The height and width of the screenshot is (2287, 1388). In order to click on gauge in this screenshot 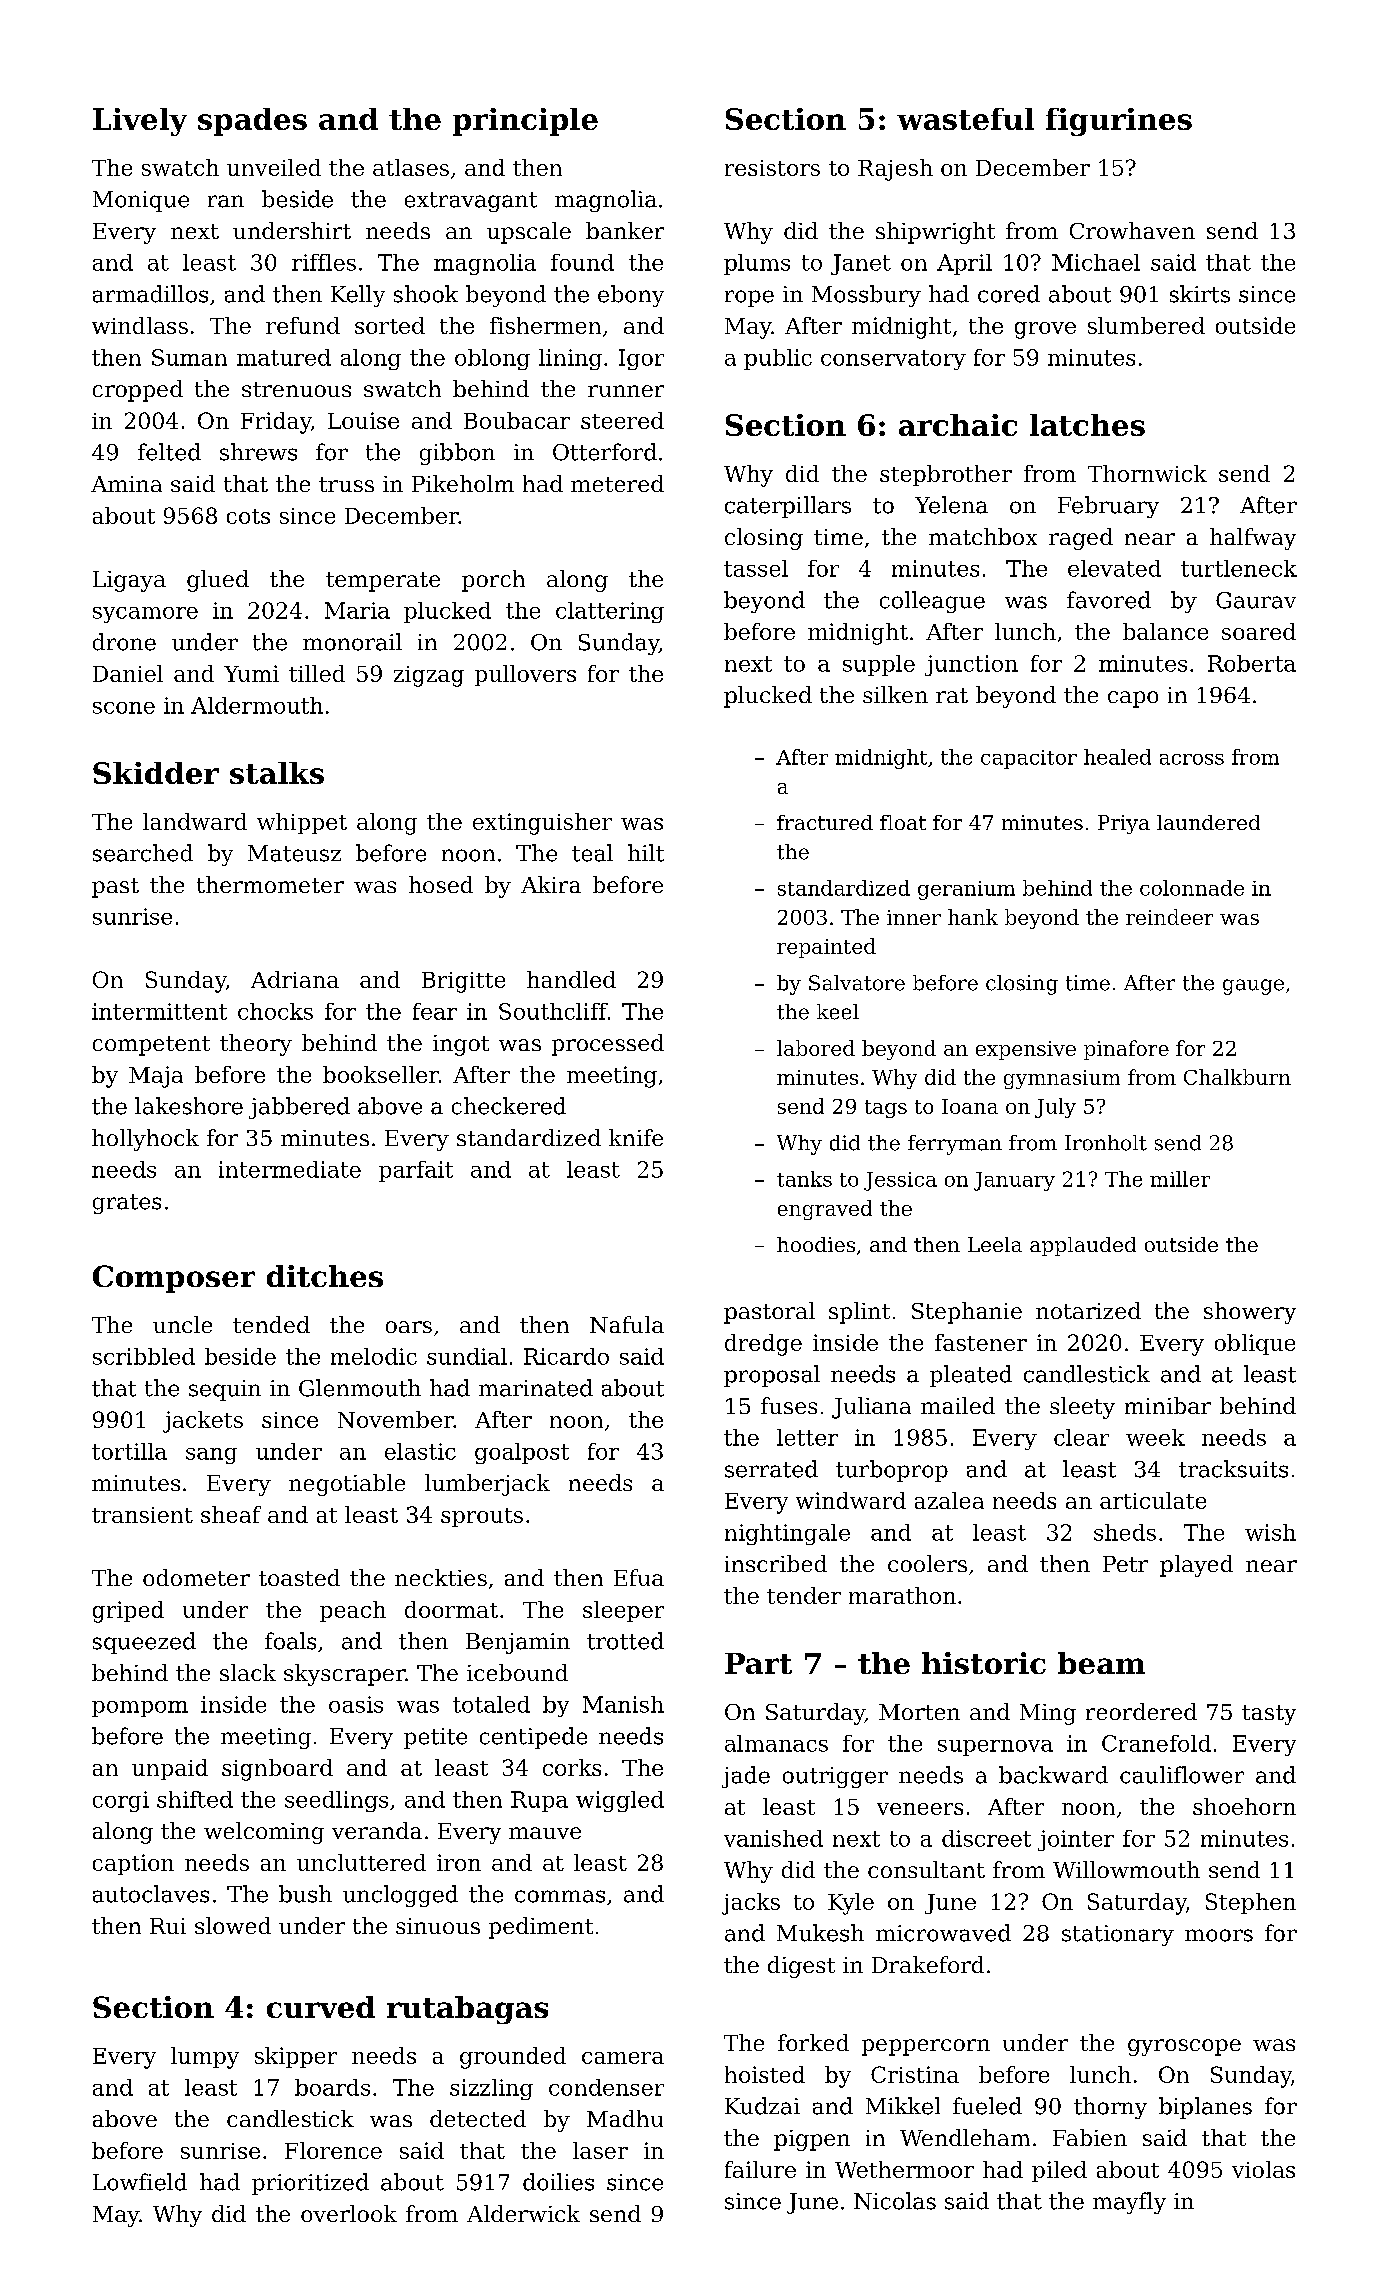, I will do `click(1253, 987)`.
